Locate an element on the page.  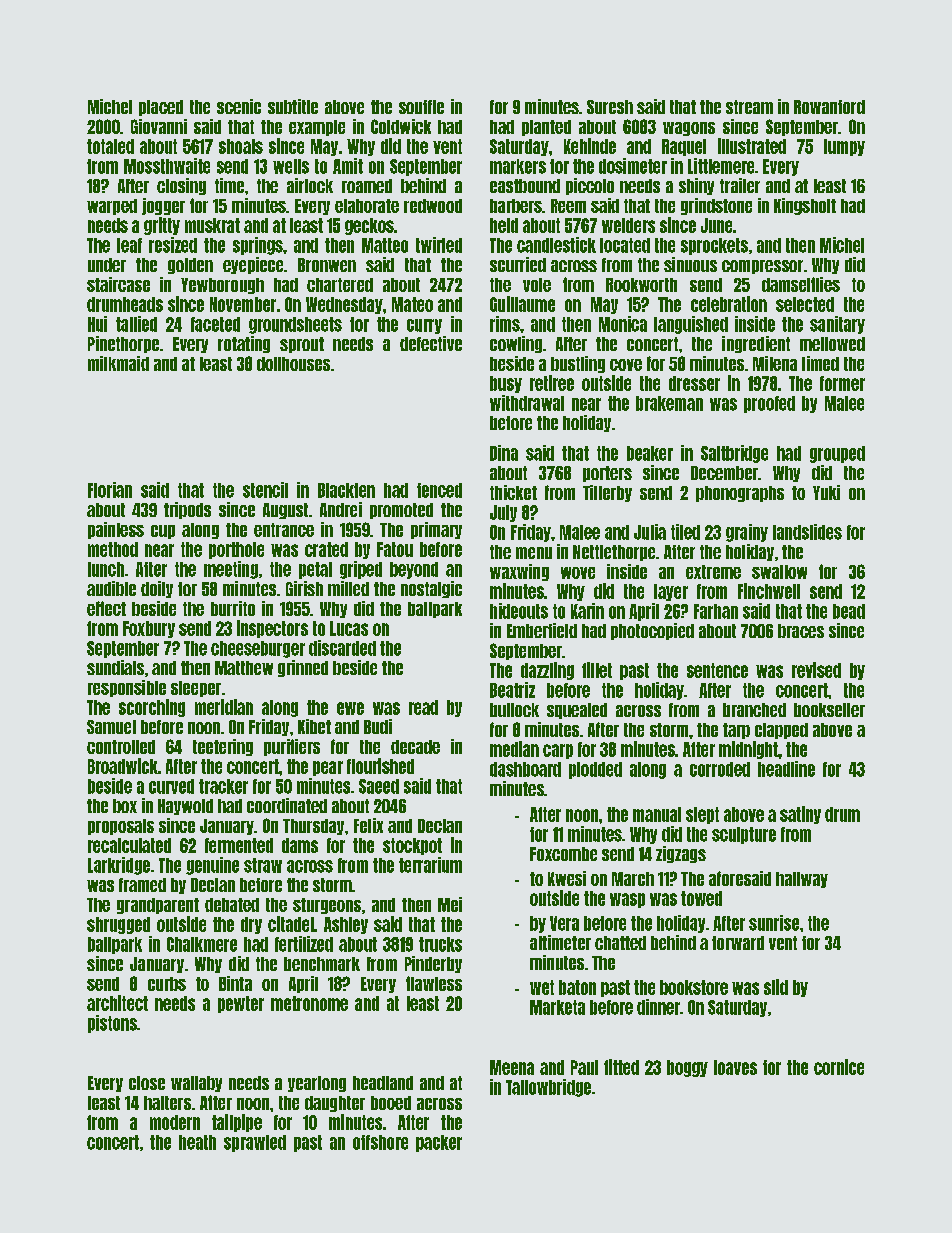
Rowanford is located at coordinates (829, 107).
